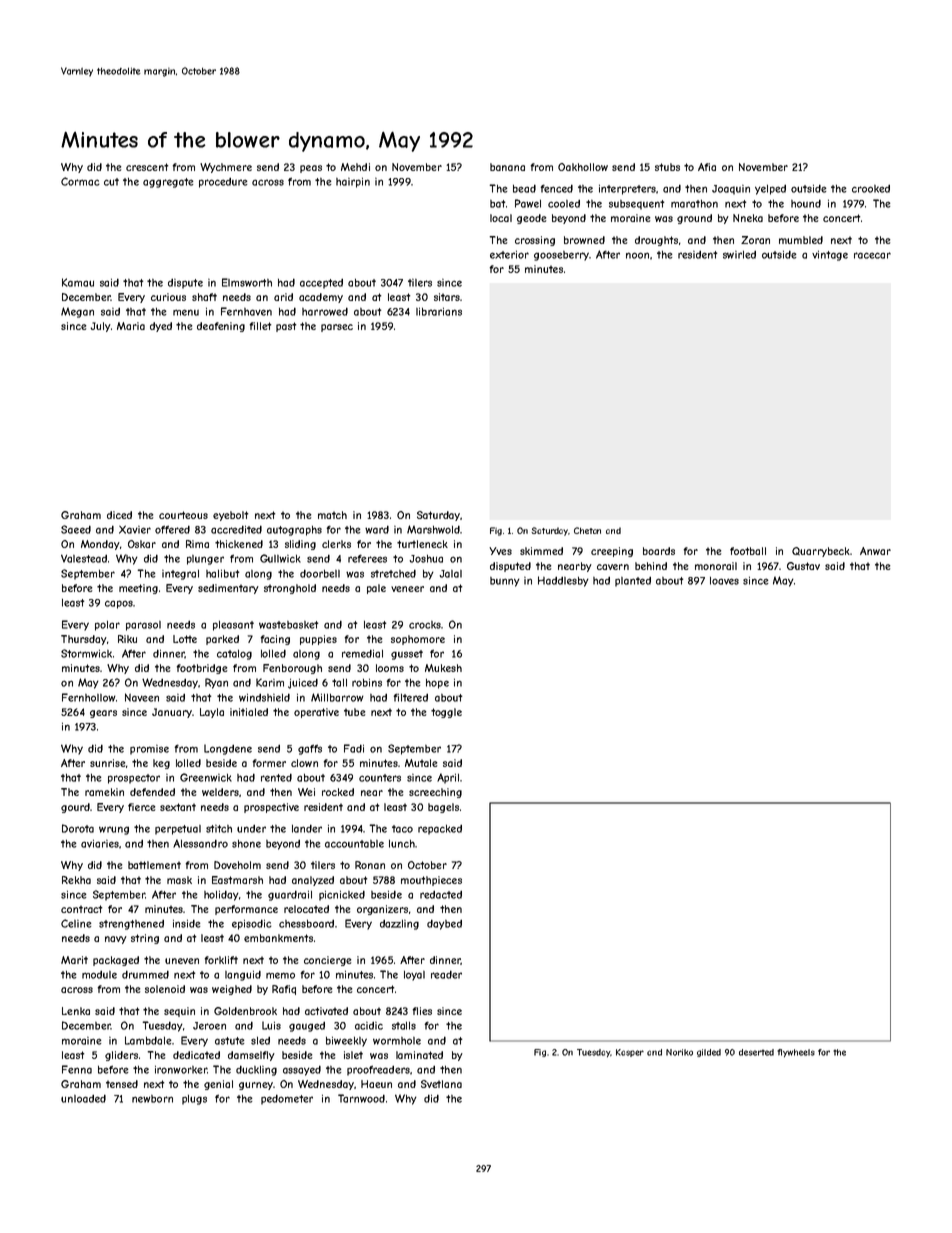 This screenshot has height=1233, width=952. Describe the element at coordinates (739, 254) in the screenshot. I see `swirled` at that location.
